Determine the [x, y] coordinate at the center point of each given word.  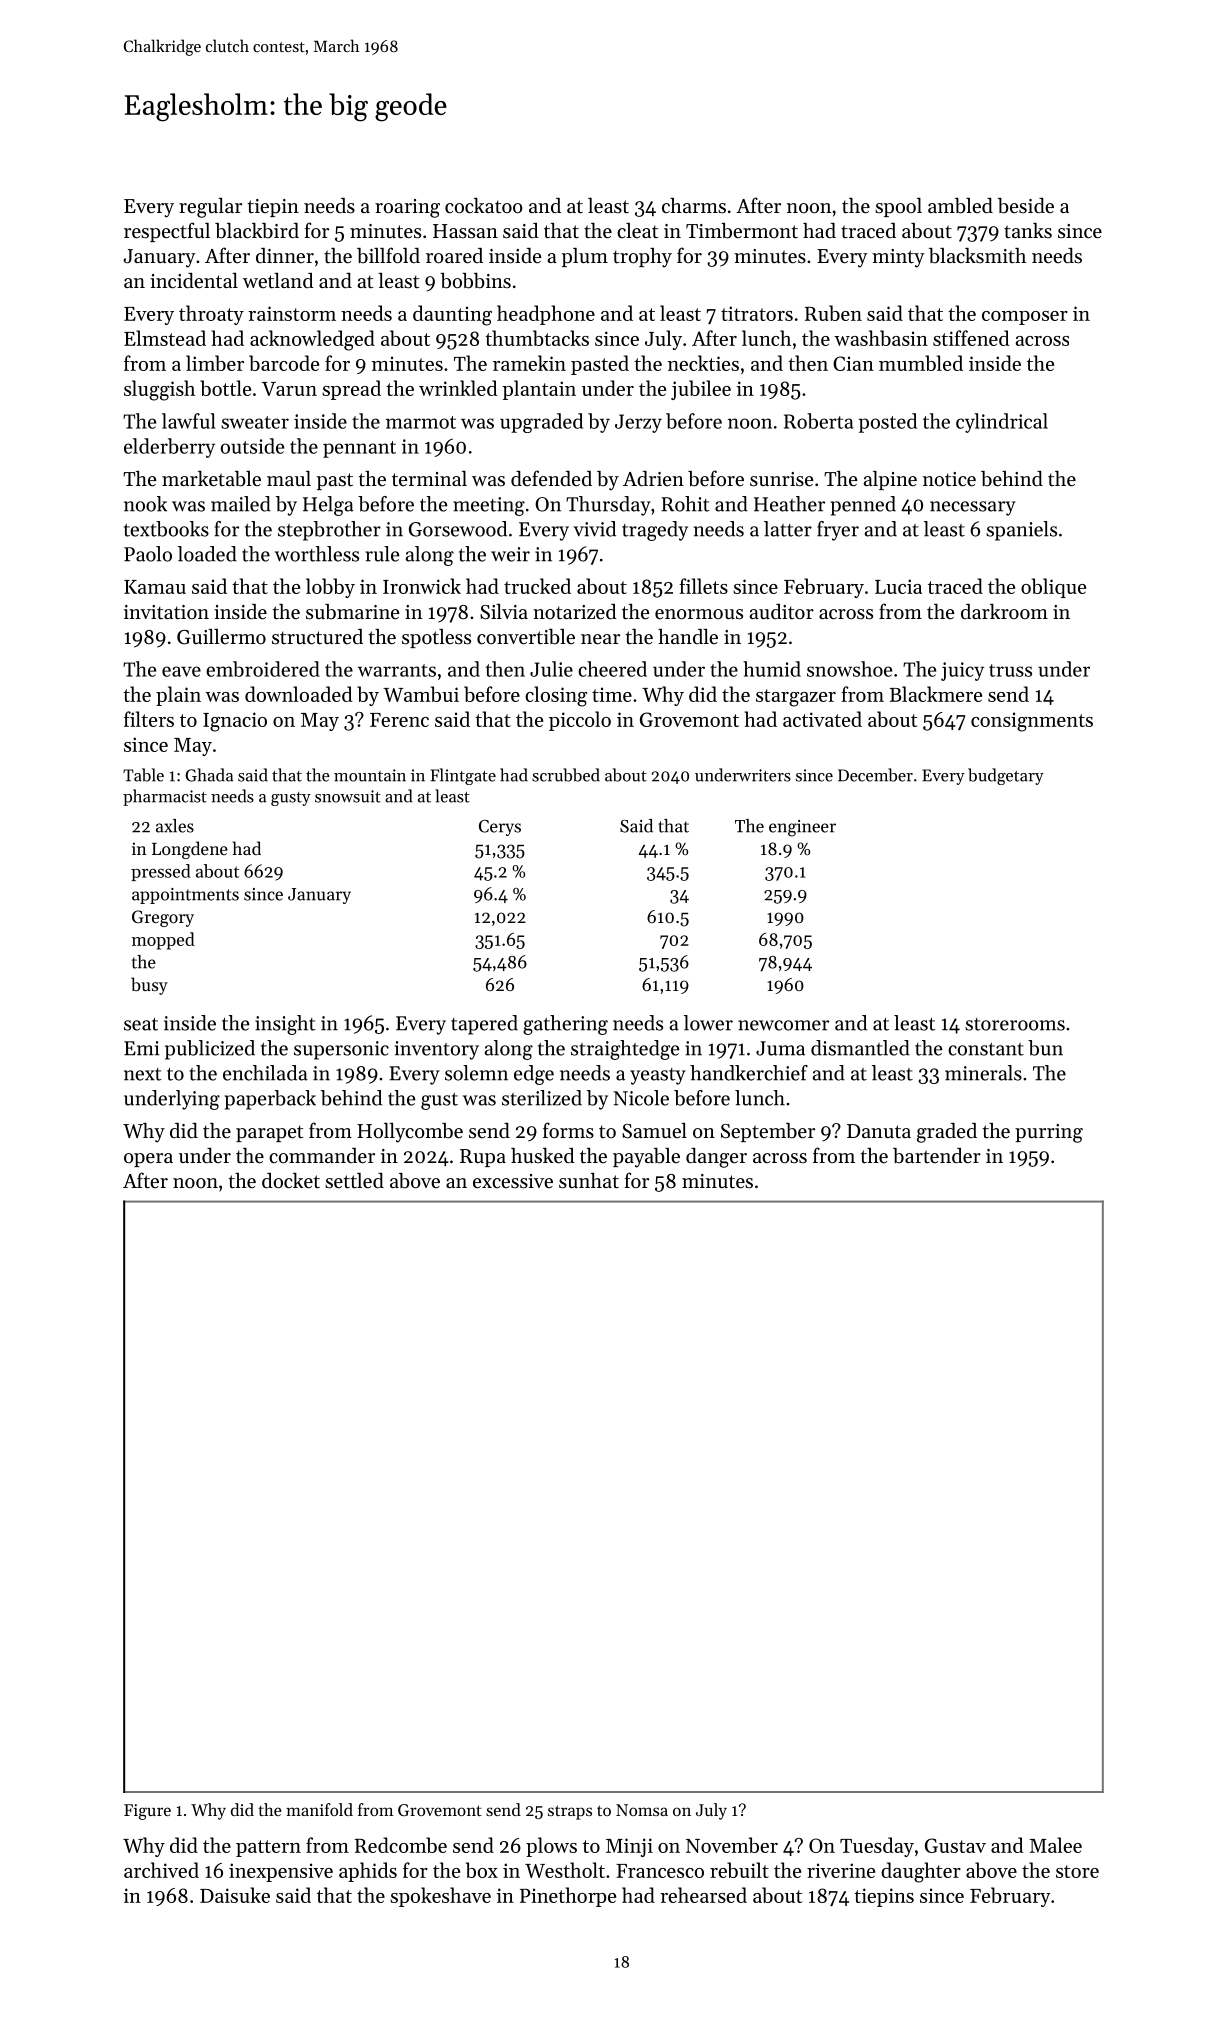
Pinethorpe [568, 1897]
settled [354, 1181]
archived [161, 1870]
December [875, 775]
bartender [937, 1156]
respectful [167, 232]
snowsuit [348, 796]
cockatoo [484, 205]
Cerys [500, 828]
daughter [921, 1872]
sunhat [589, 1181]
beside [1026, 206]
